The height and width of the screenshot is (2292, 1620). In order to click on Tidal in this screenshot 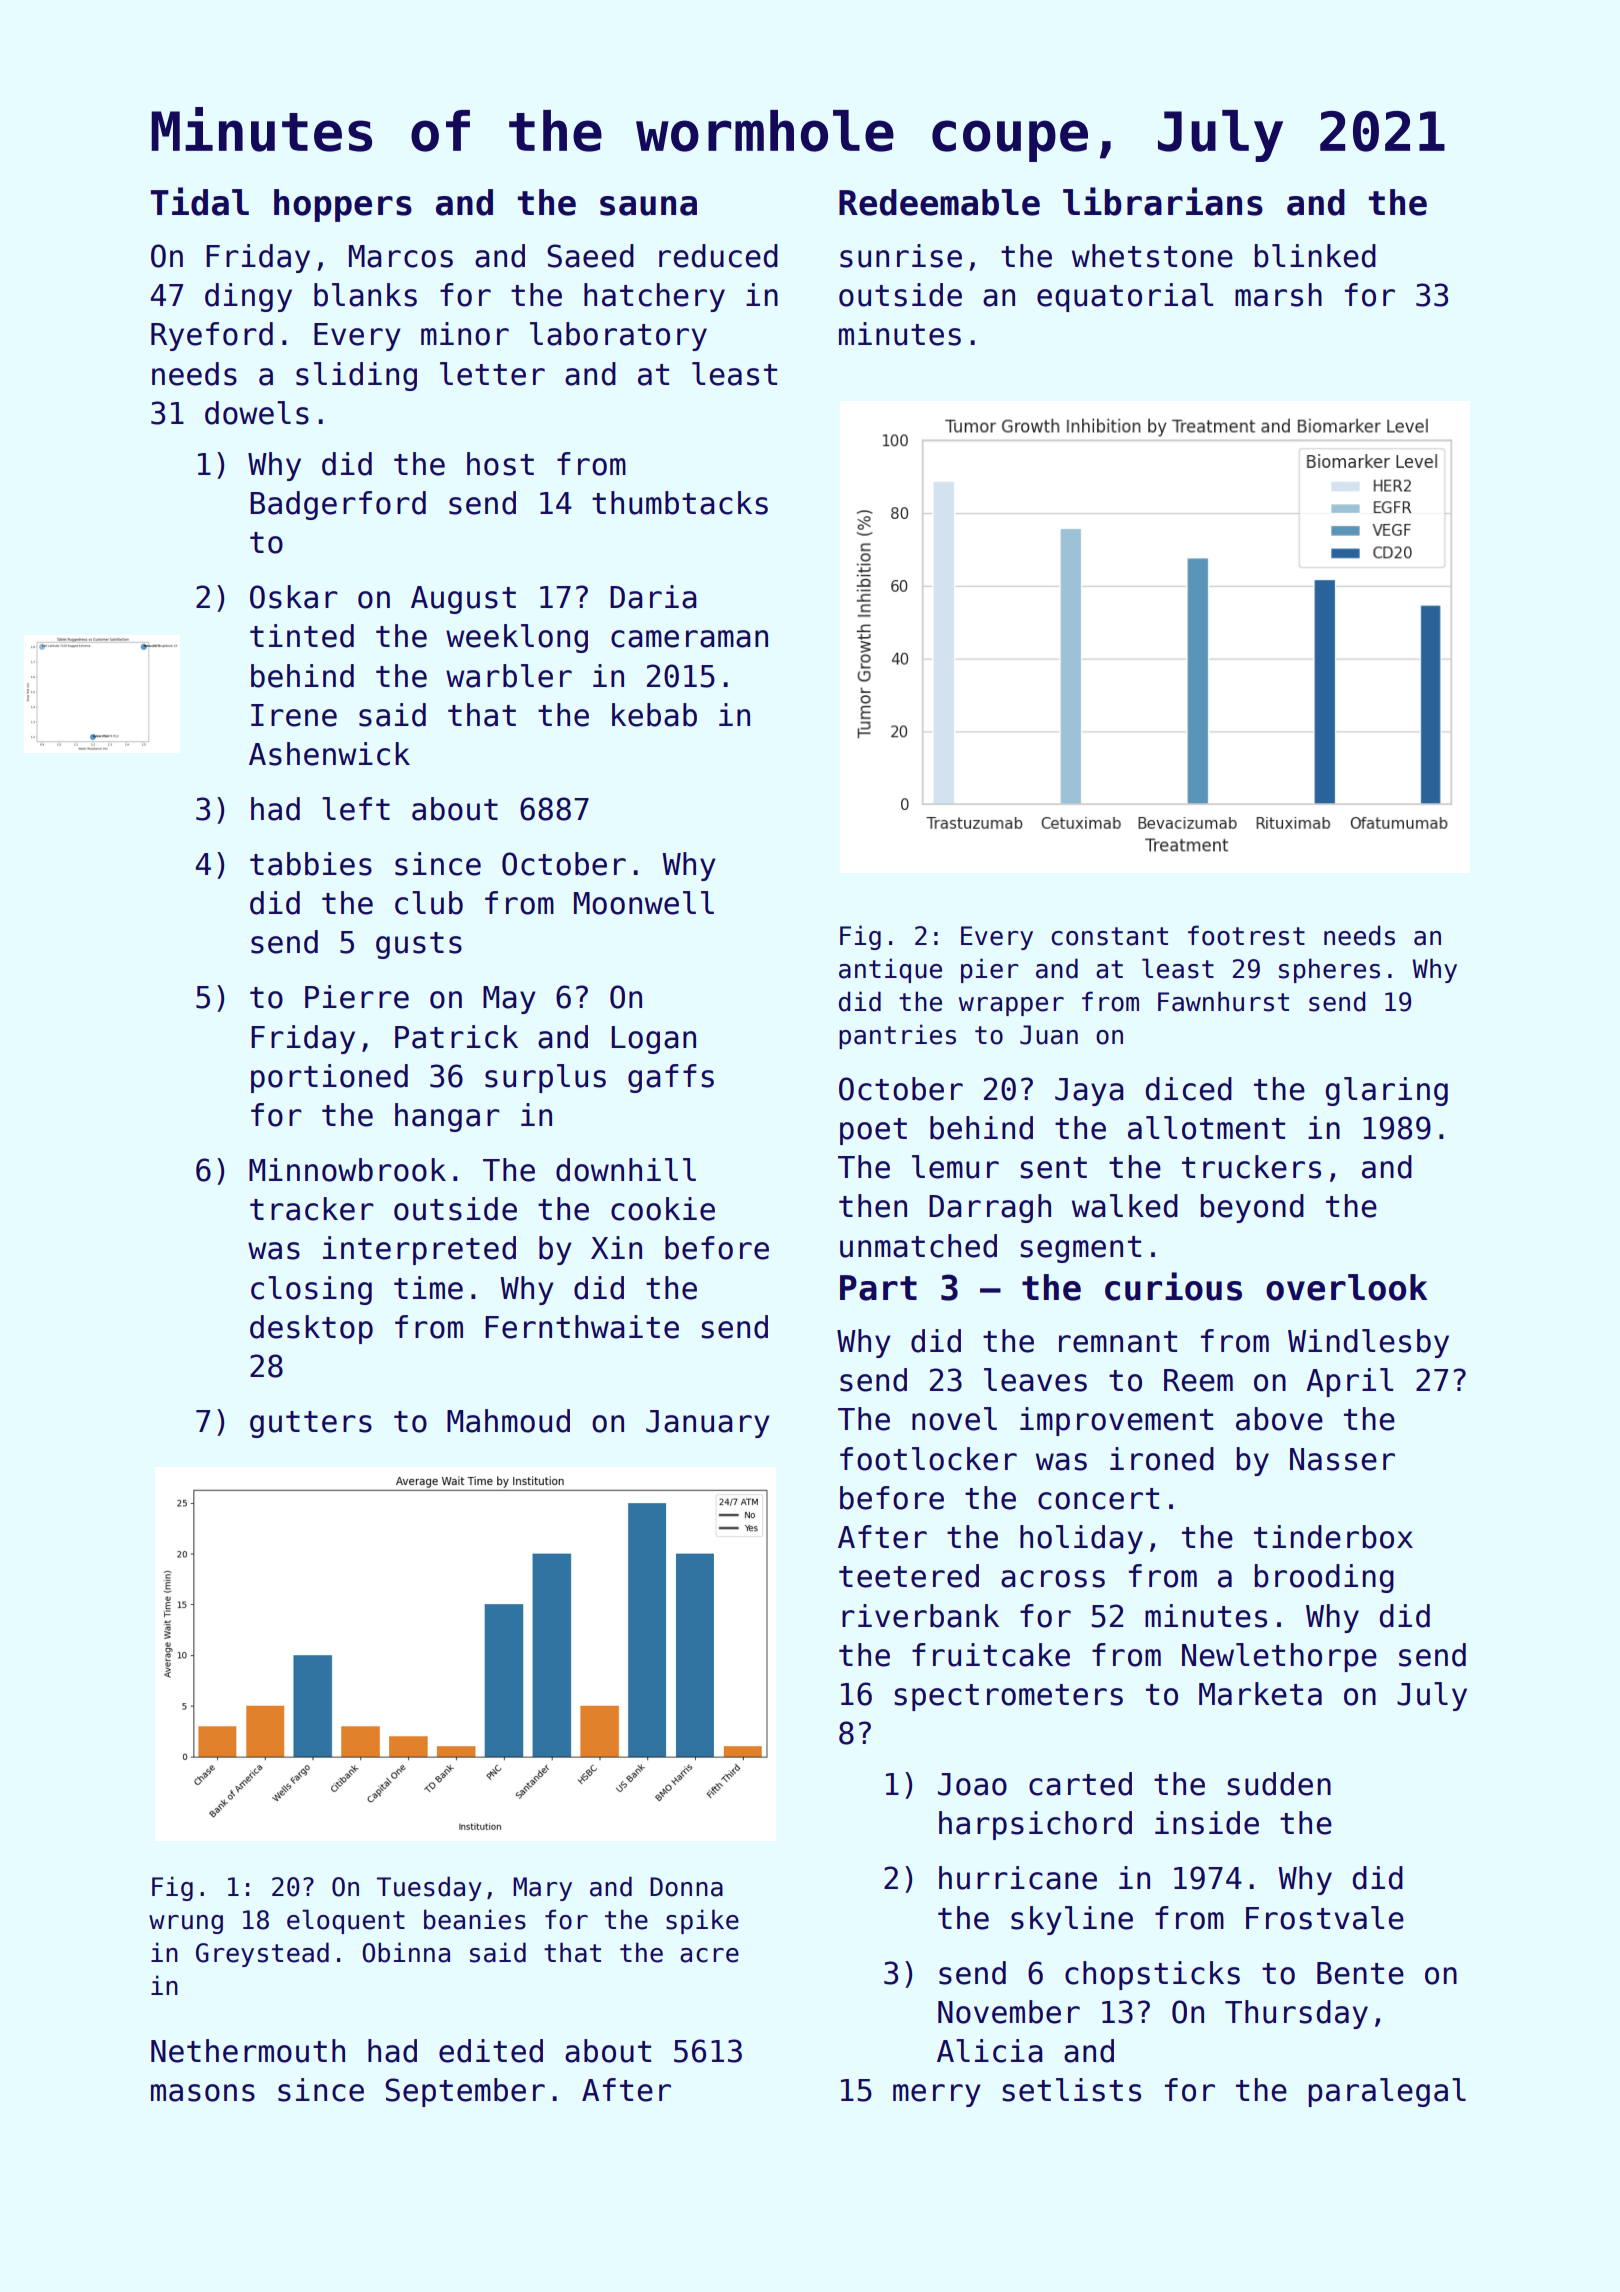, I will do `click(200, 201)`.
